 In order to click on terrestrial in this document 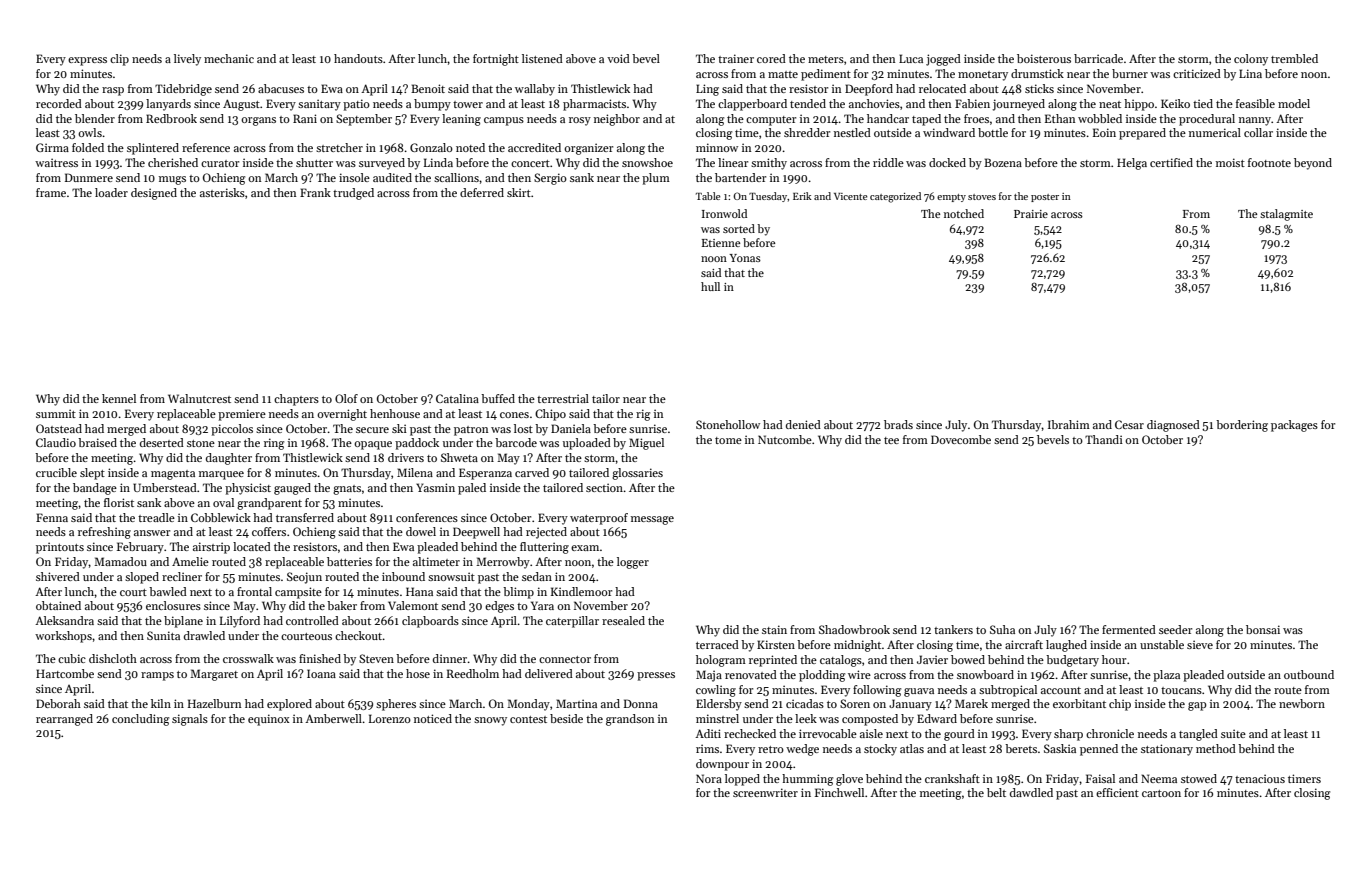, I will do `click(563, 398)`.
